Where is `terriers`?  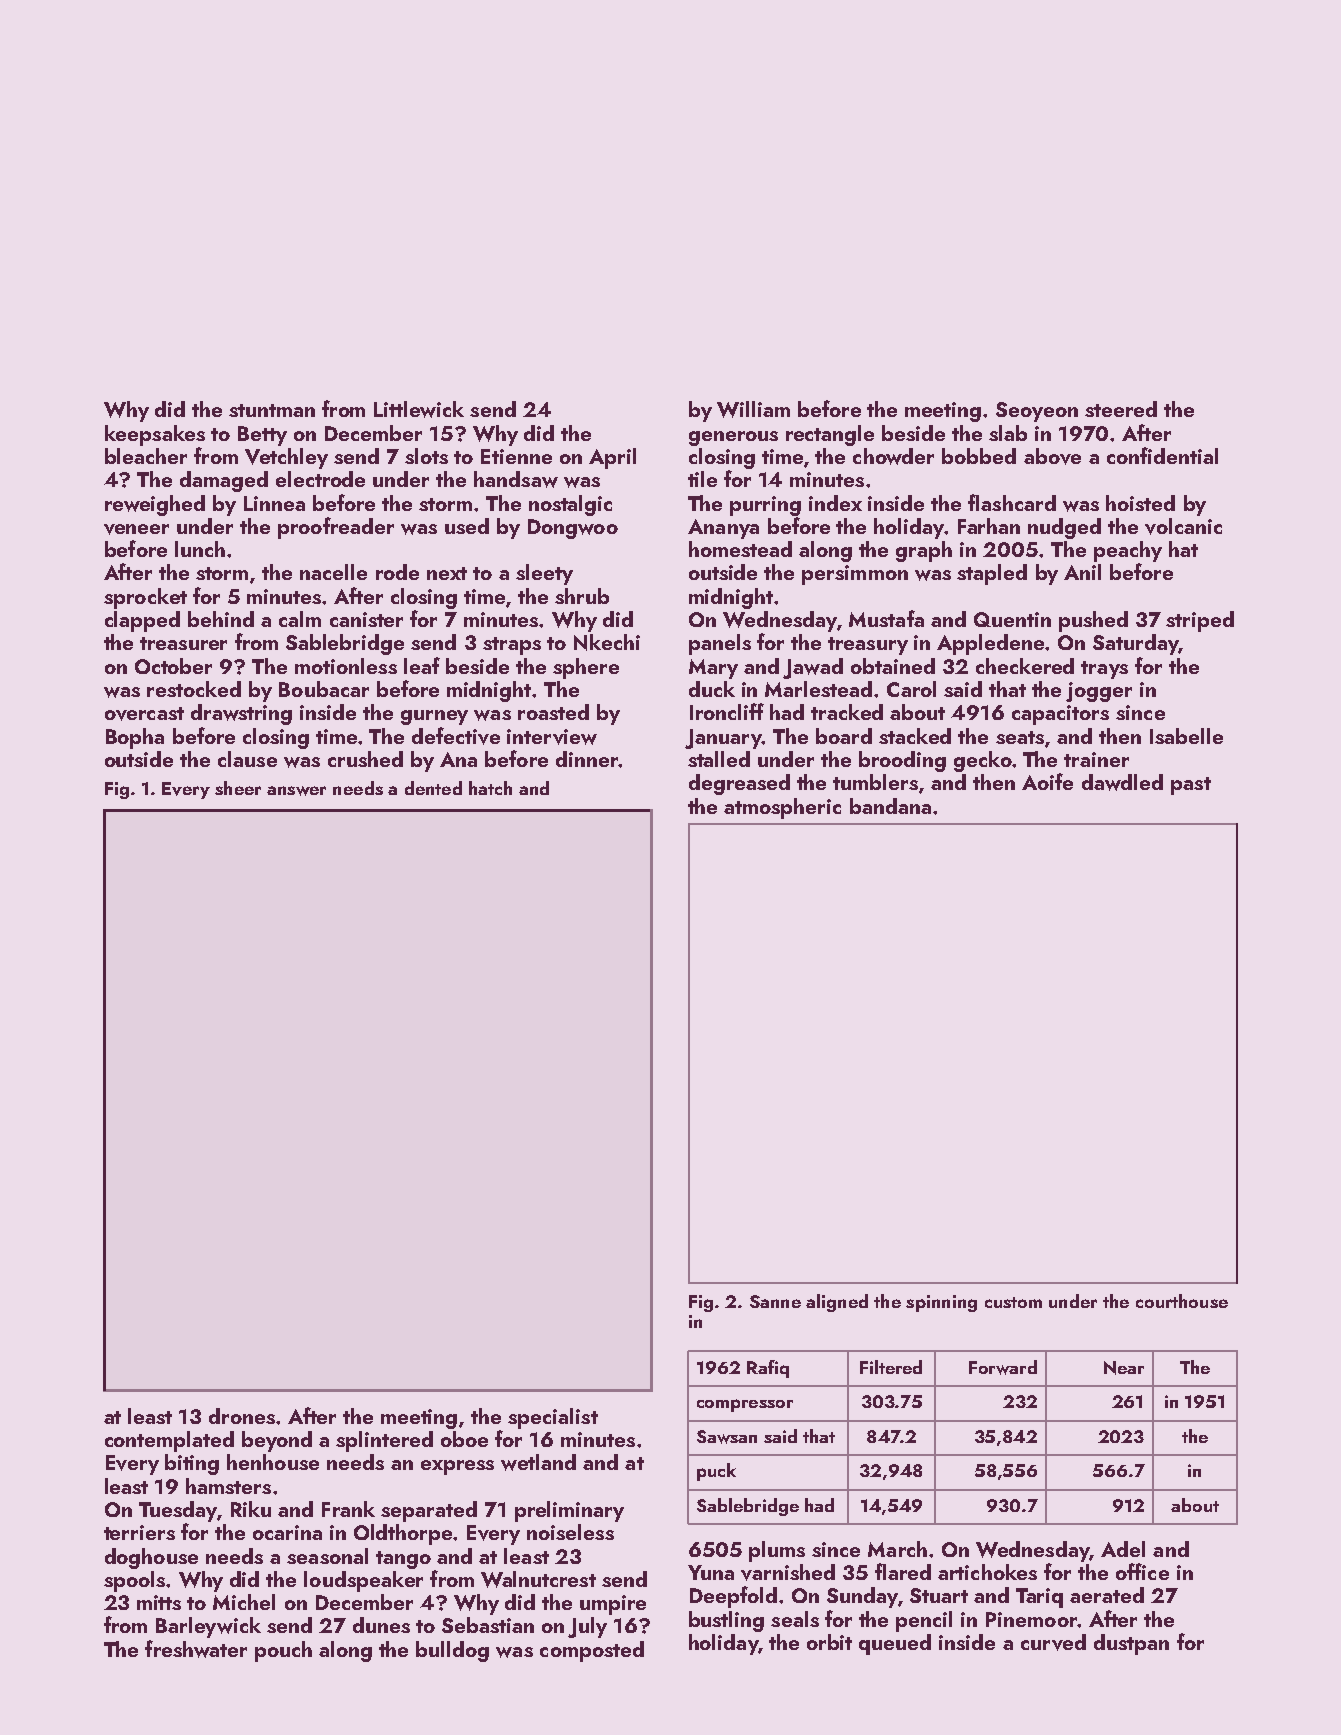 terriers is located at coordinates (139, 1532).
